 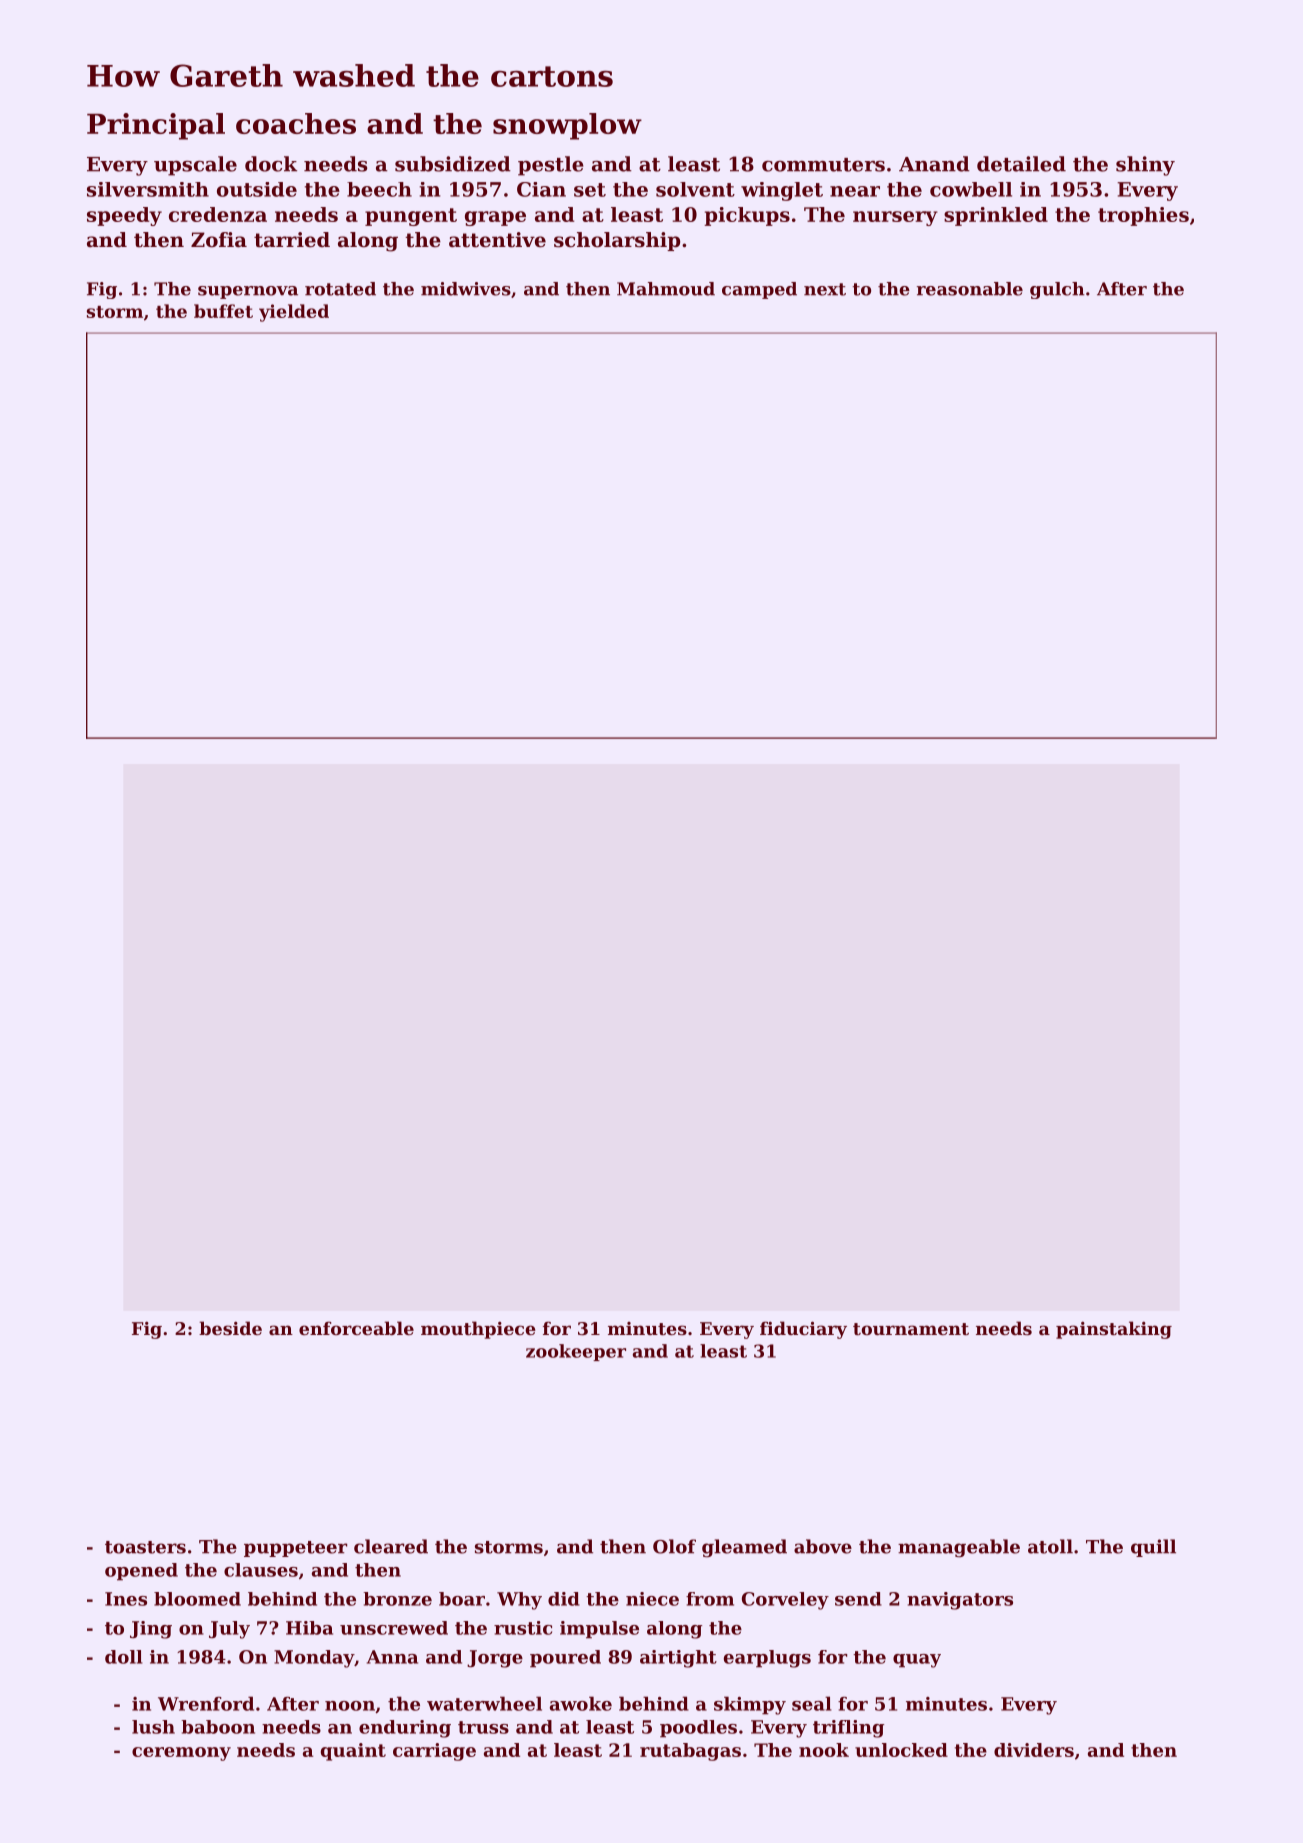 I want to click on camped, so click(x=759, y=290).
